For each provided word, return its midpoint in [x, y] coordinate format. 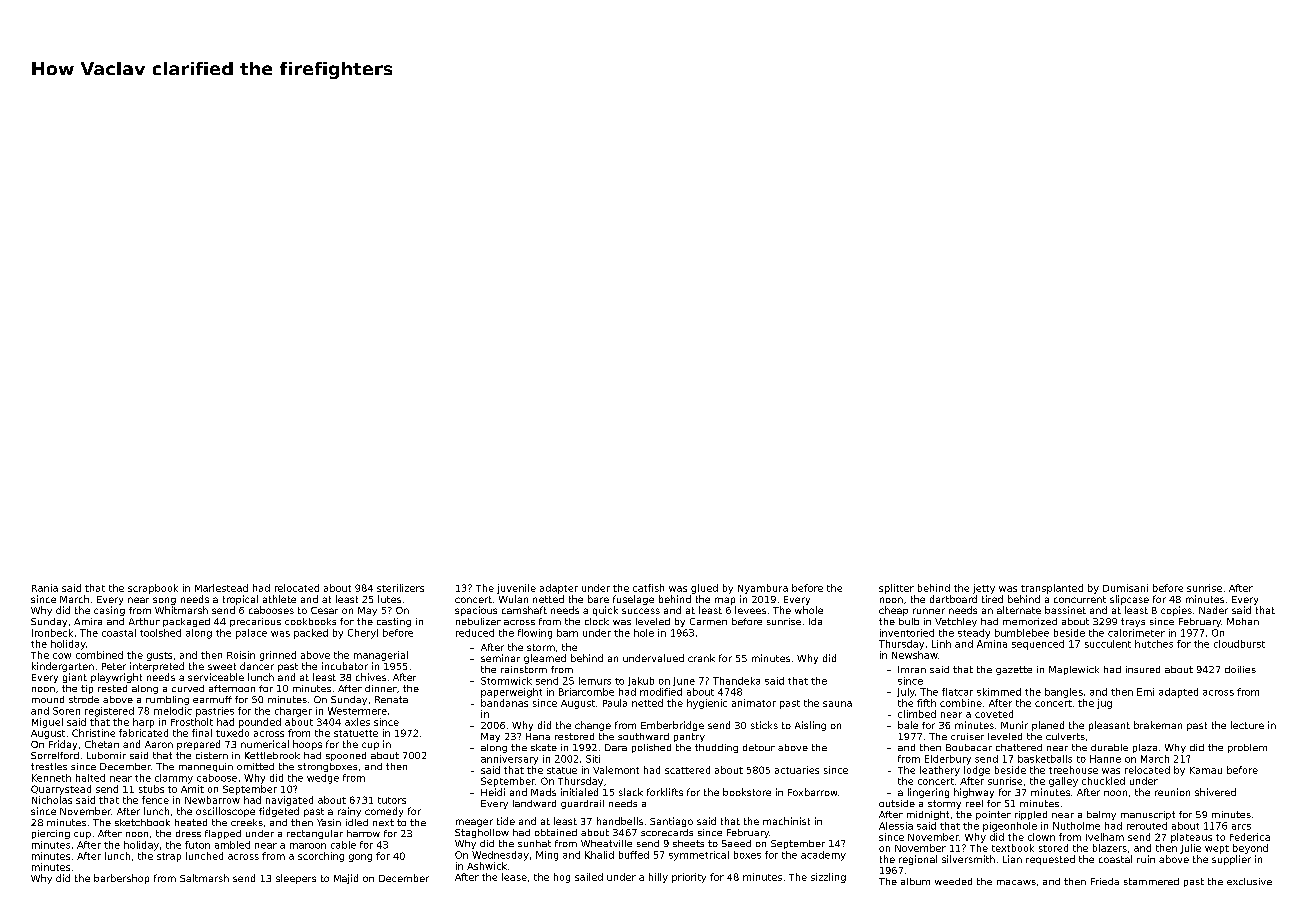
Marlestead [221, 588]
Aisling [810, 726]
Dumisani [1125, 588]
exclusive [1249, 881]
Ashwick [487, 866]
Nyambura [763, 589]
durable [1109, 747]
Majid [346, 879]
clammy [174, 779]
